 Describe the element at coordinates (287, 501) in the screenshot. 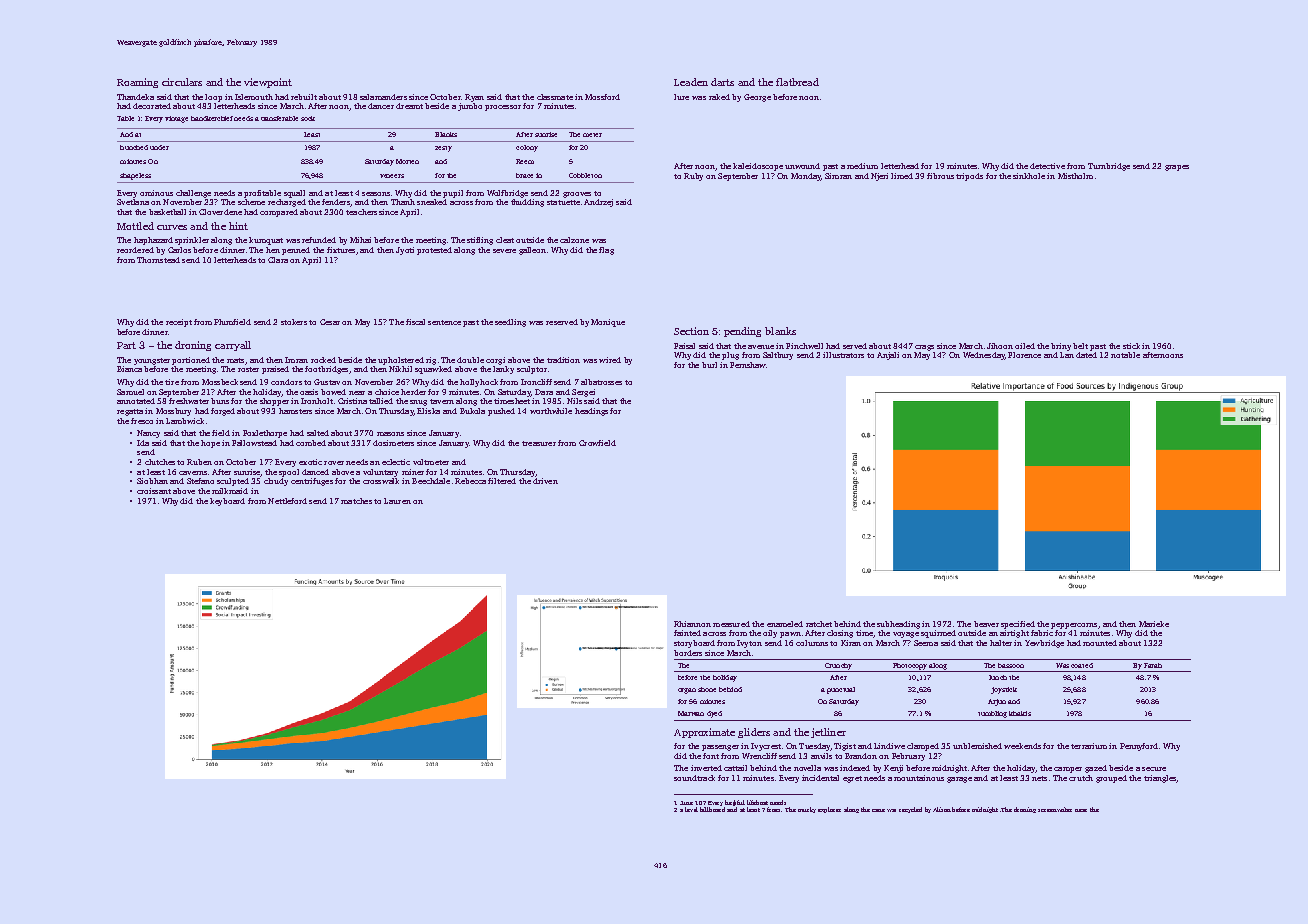

I see `Nettleford` at that location.
